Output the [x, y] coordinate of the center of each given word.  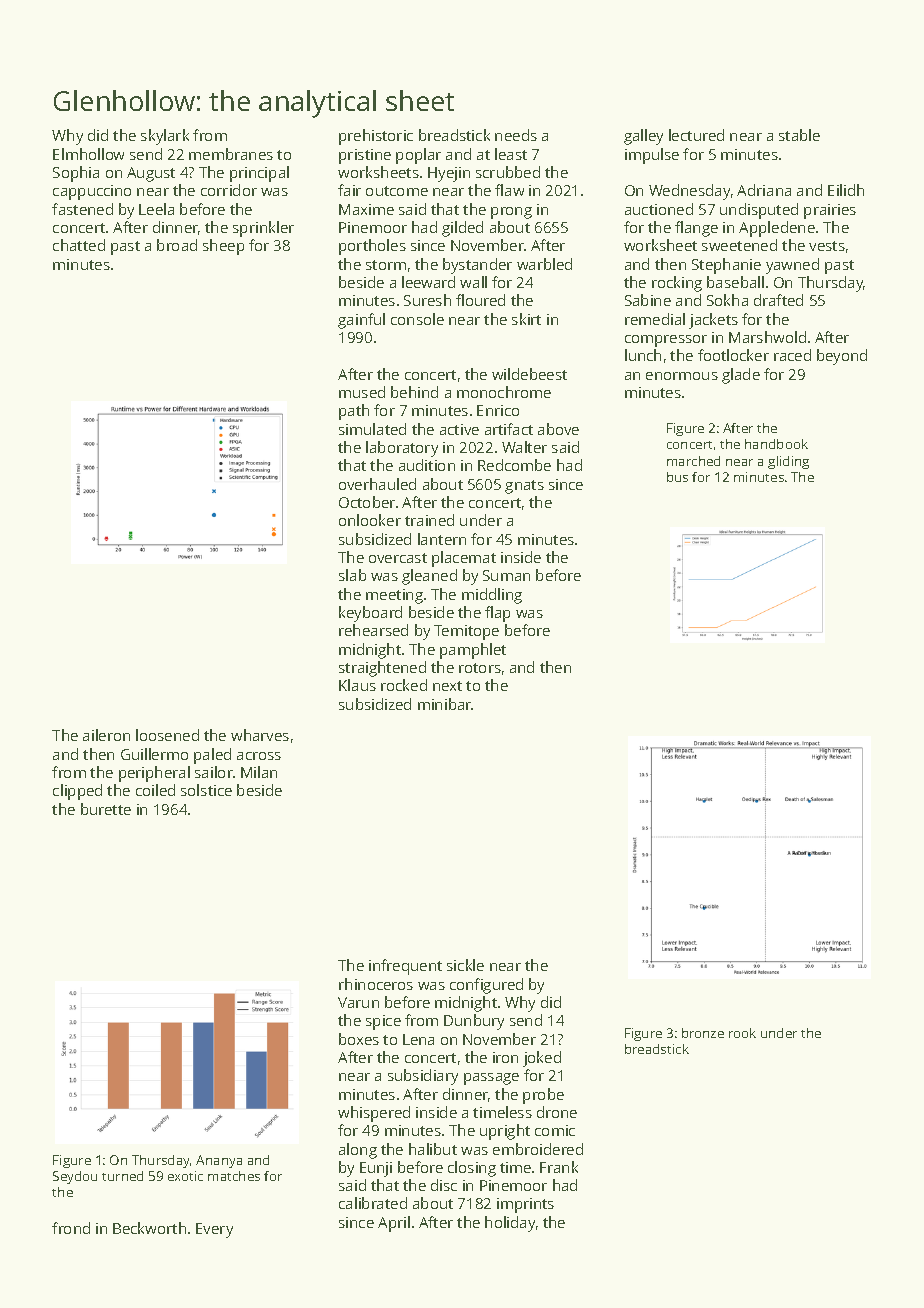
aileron [106, 735]
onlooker [370, 520]
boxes [359, 1039]
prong [511, 213]
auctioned [659, 209]
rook [742, 1033]
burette [106, 809]
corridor [229, 190]
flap [497, 614]
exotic [185, 1176]
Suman [506, 575]
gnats [524, 487]
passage [491, 1079]
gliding [788, 462]
